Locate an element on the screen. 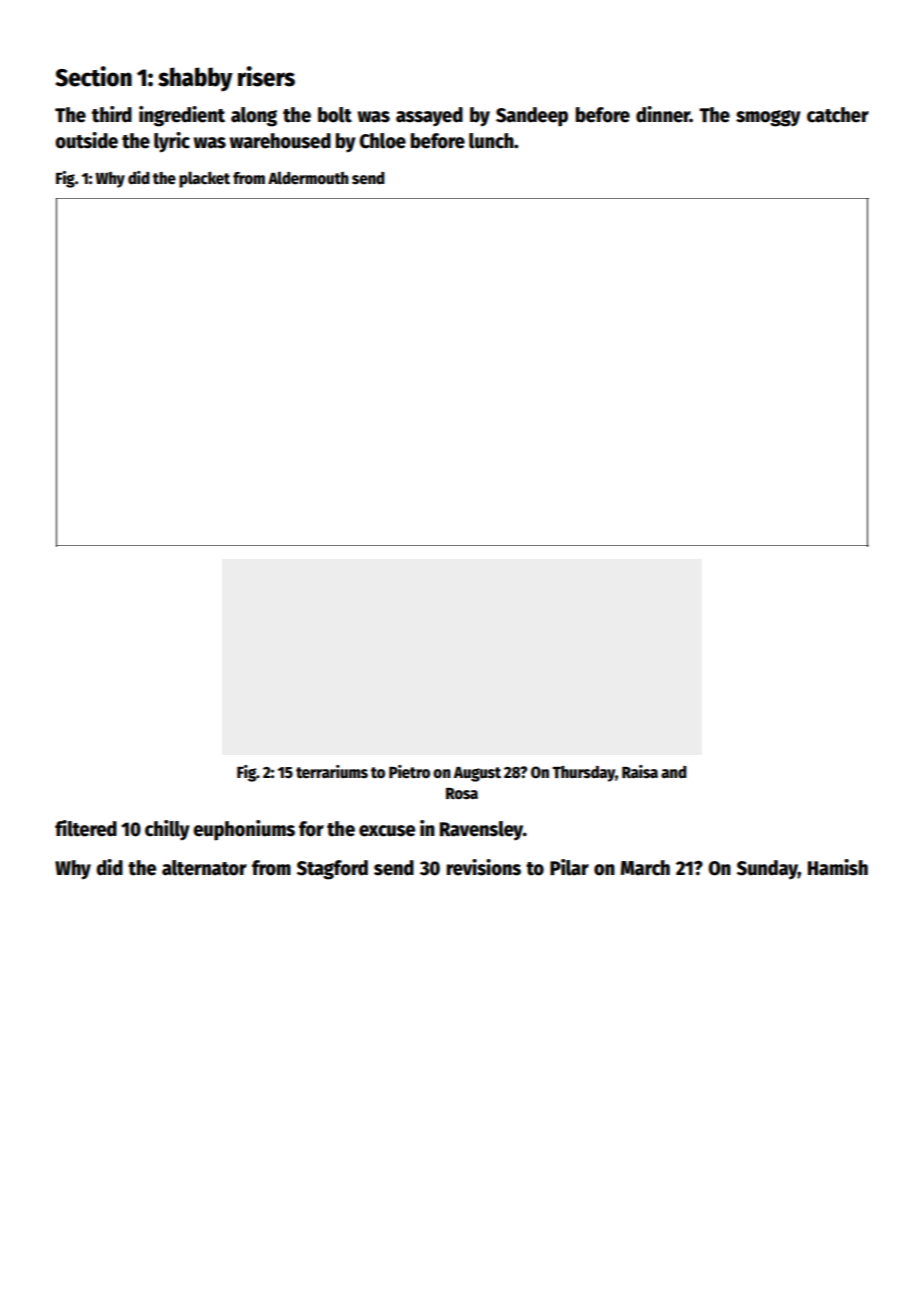 This screenshot has width=924, height=1311. Raisa is located at coordinates (640, 772).
